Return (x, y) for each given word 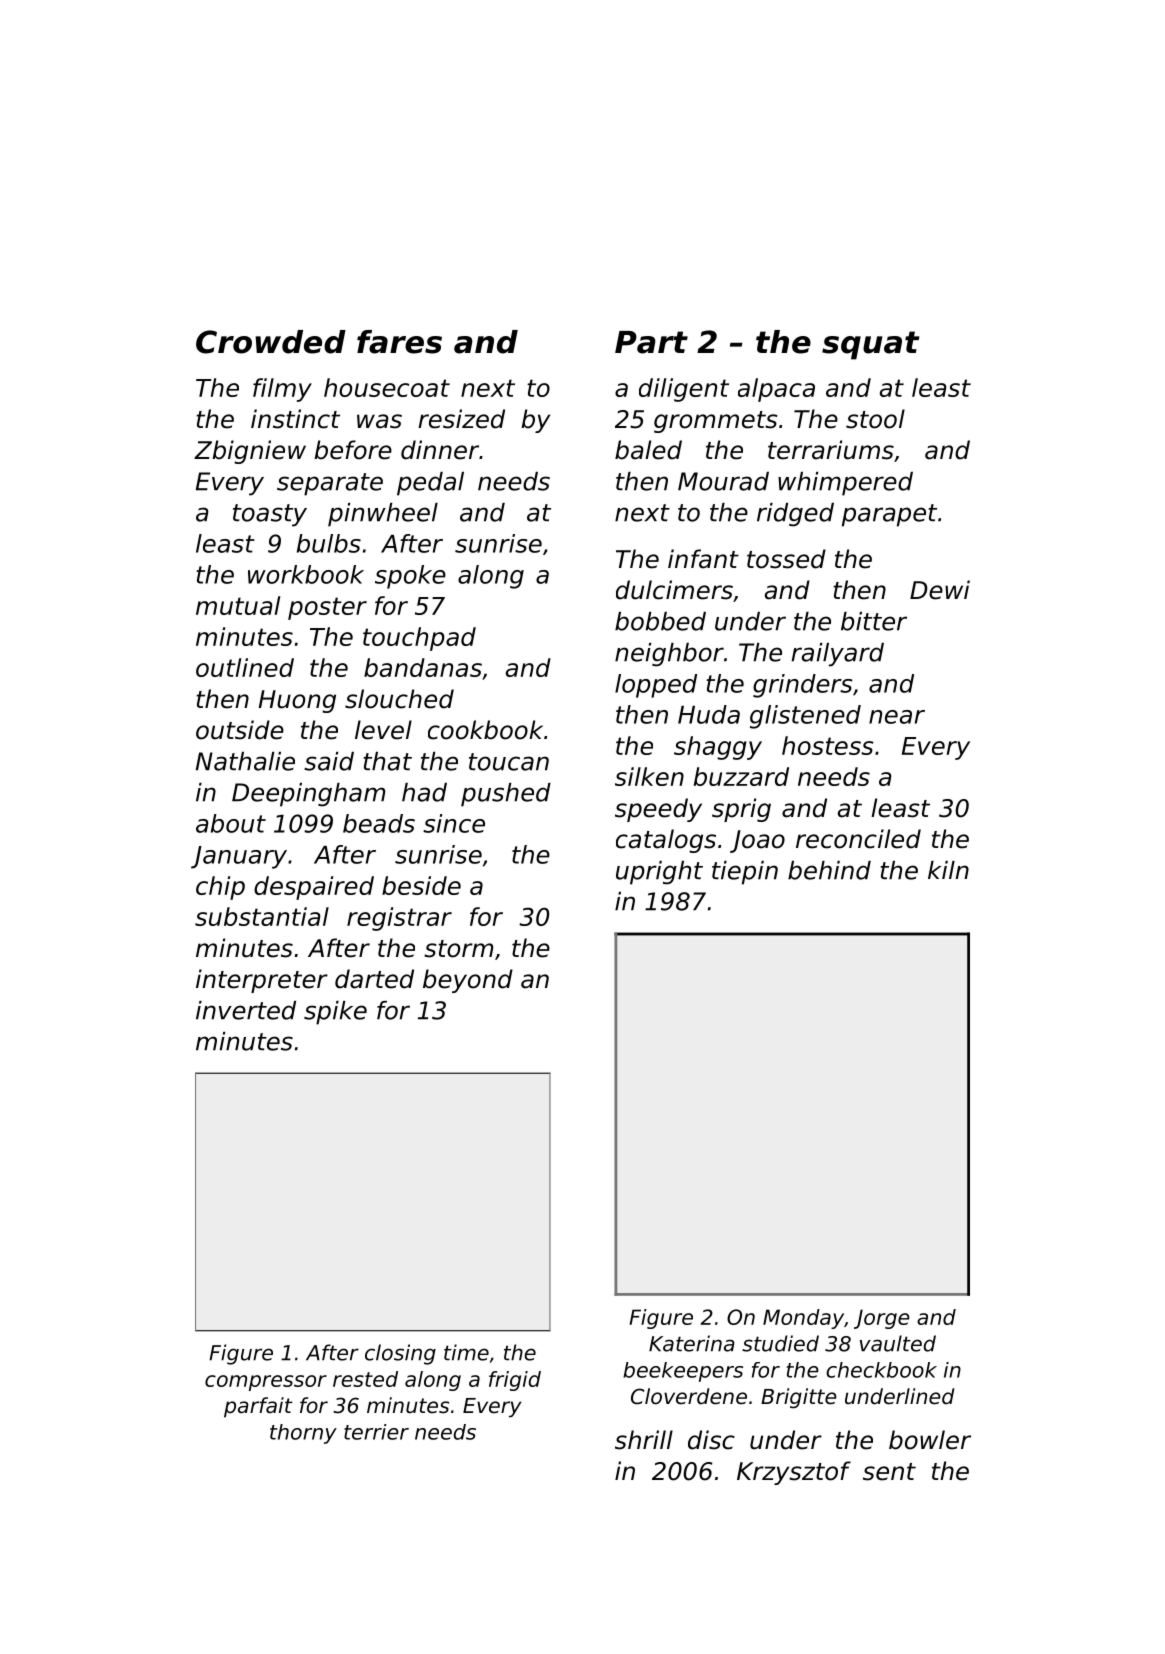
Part (651, 342)
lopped (656, 686)
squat (870, 345)
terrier (376, 1432)
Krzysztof (794, 1473)
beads (379, 823)
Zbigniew (250, 452)
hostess (828, 745)
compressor (266, 1383)
